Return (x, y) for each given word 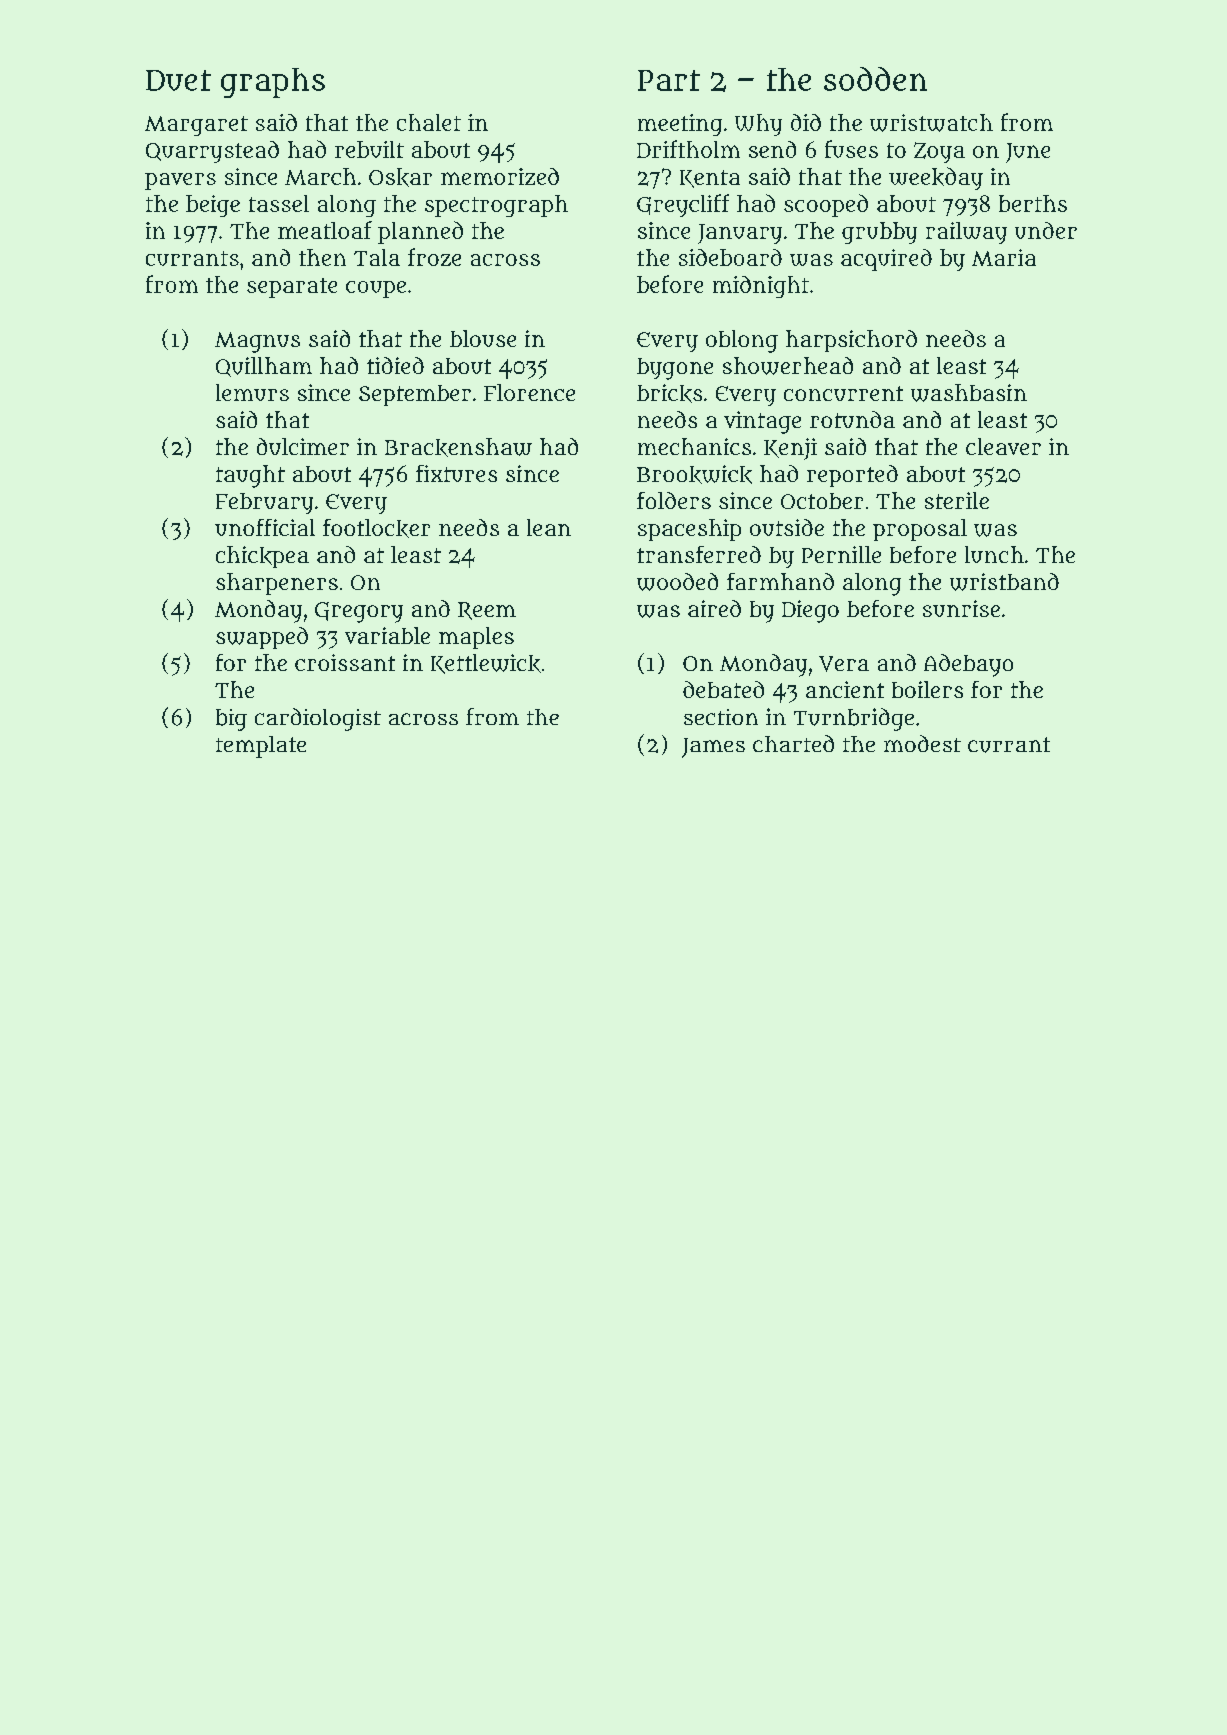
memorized (500, 176)
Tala (377, 257)
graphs (273, 83)
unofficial (265, 527)
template (261, 747)
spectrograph (496, 206)
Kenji (790, 449)
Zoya (939, 152)
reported (852, 476)
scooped (826, 205)
